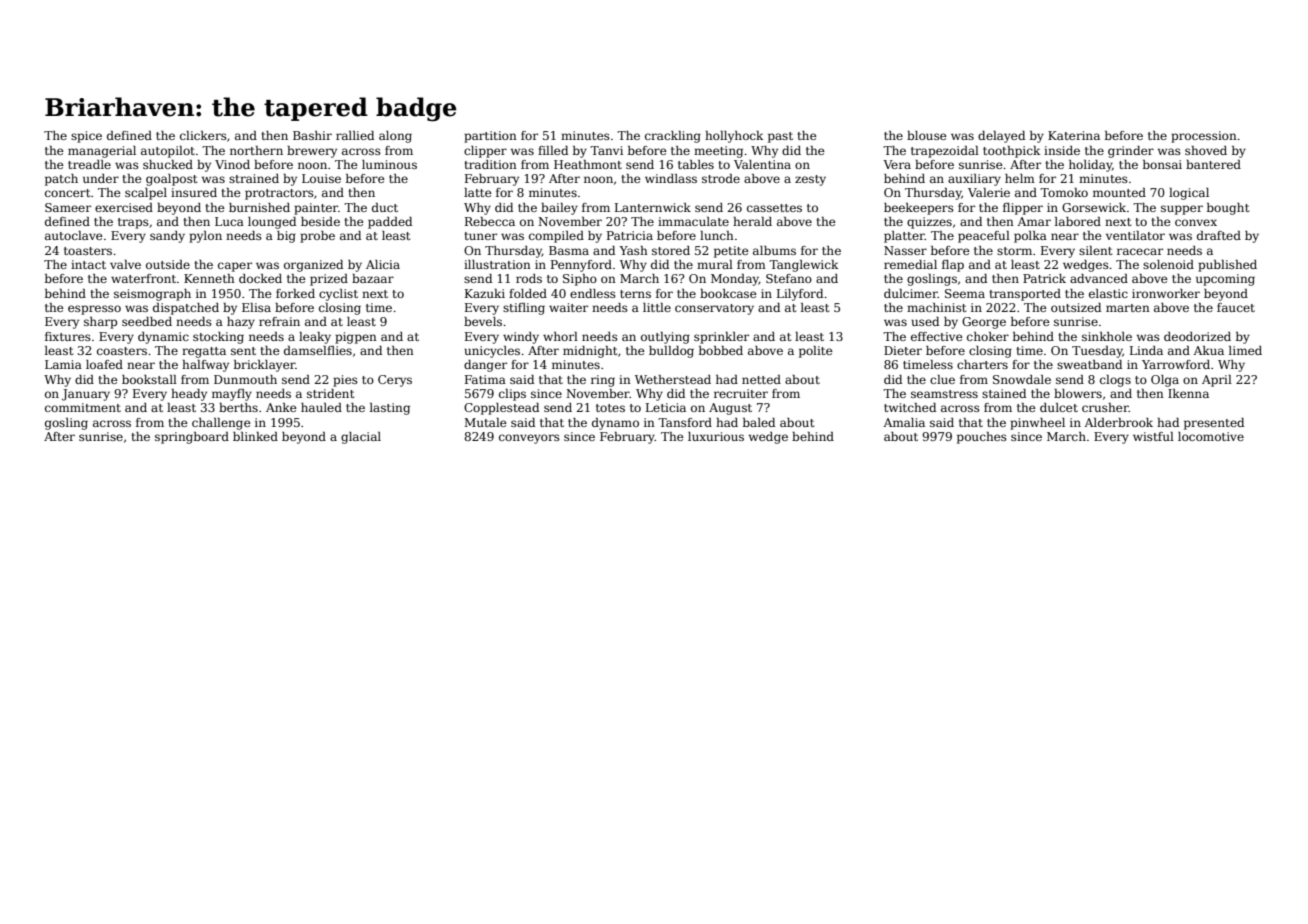 The width and height of the screenshot is (1308, 924). Describe the element at coordinates (762, 164) in the screenshot. I see `Valentina` at that location.
